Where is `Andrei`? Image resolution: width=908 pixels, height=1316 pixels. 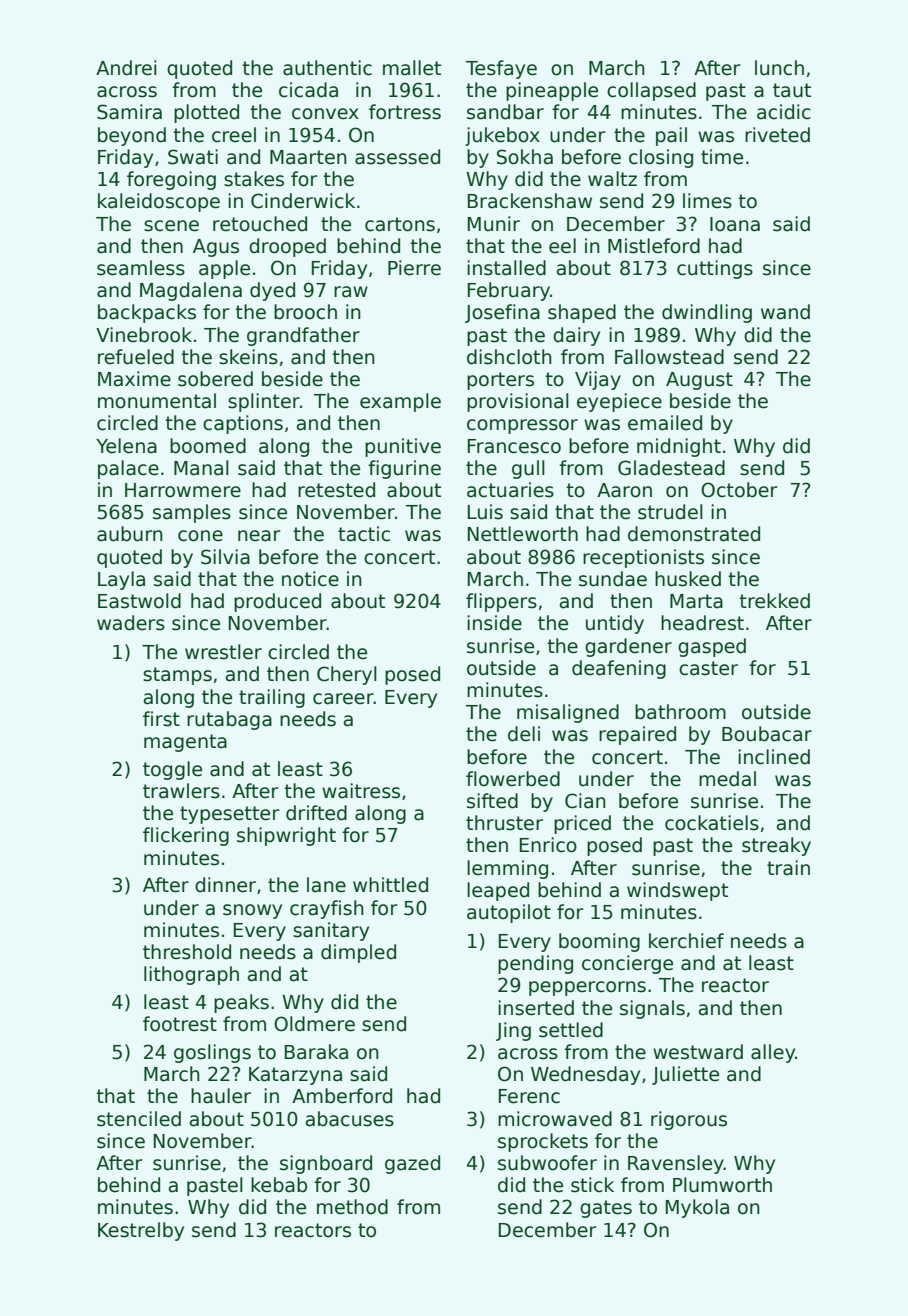 Andrei is located at coordinates (126, 68).
